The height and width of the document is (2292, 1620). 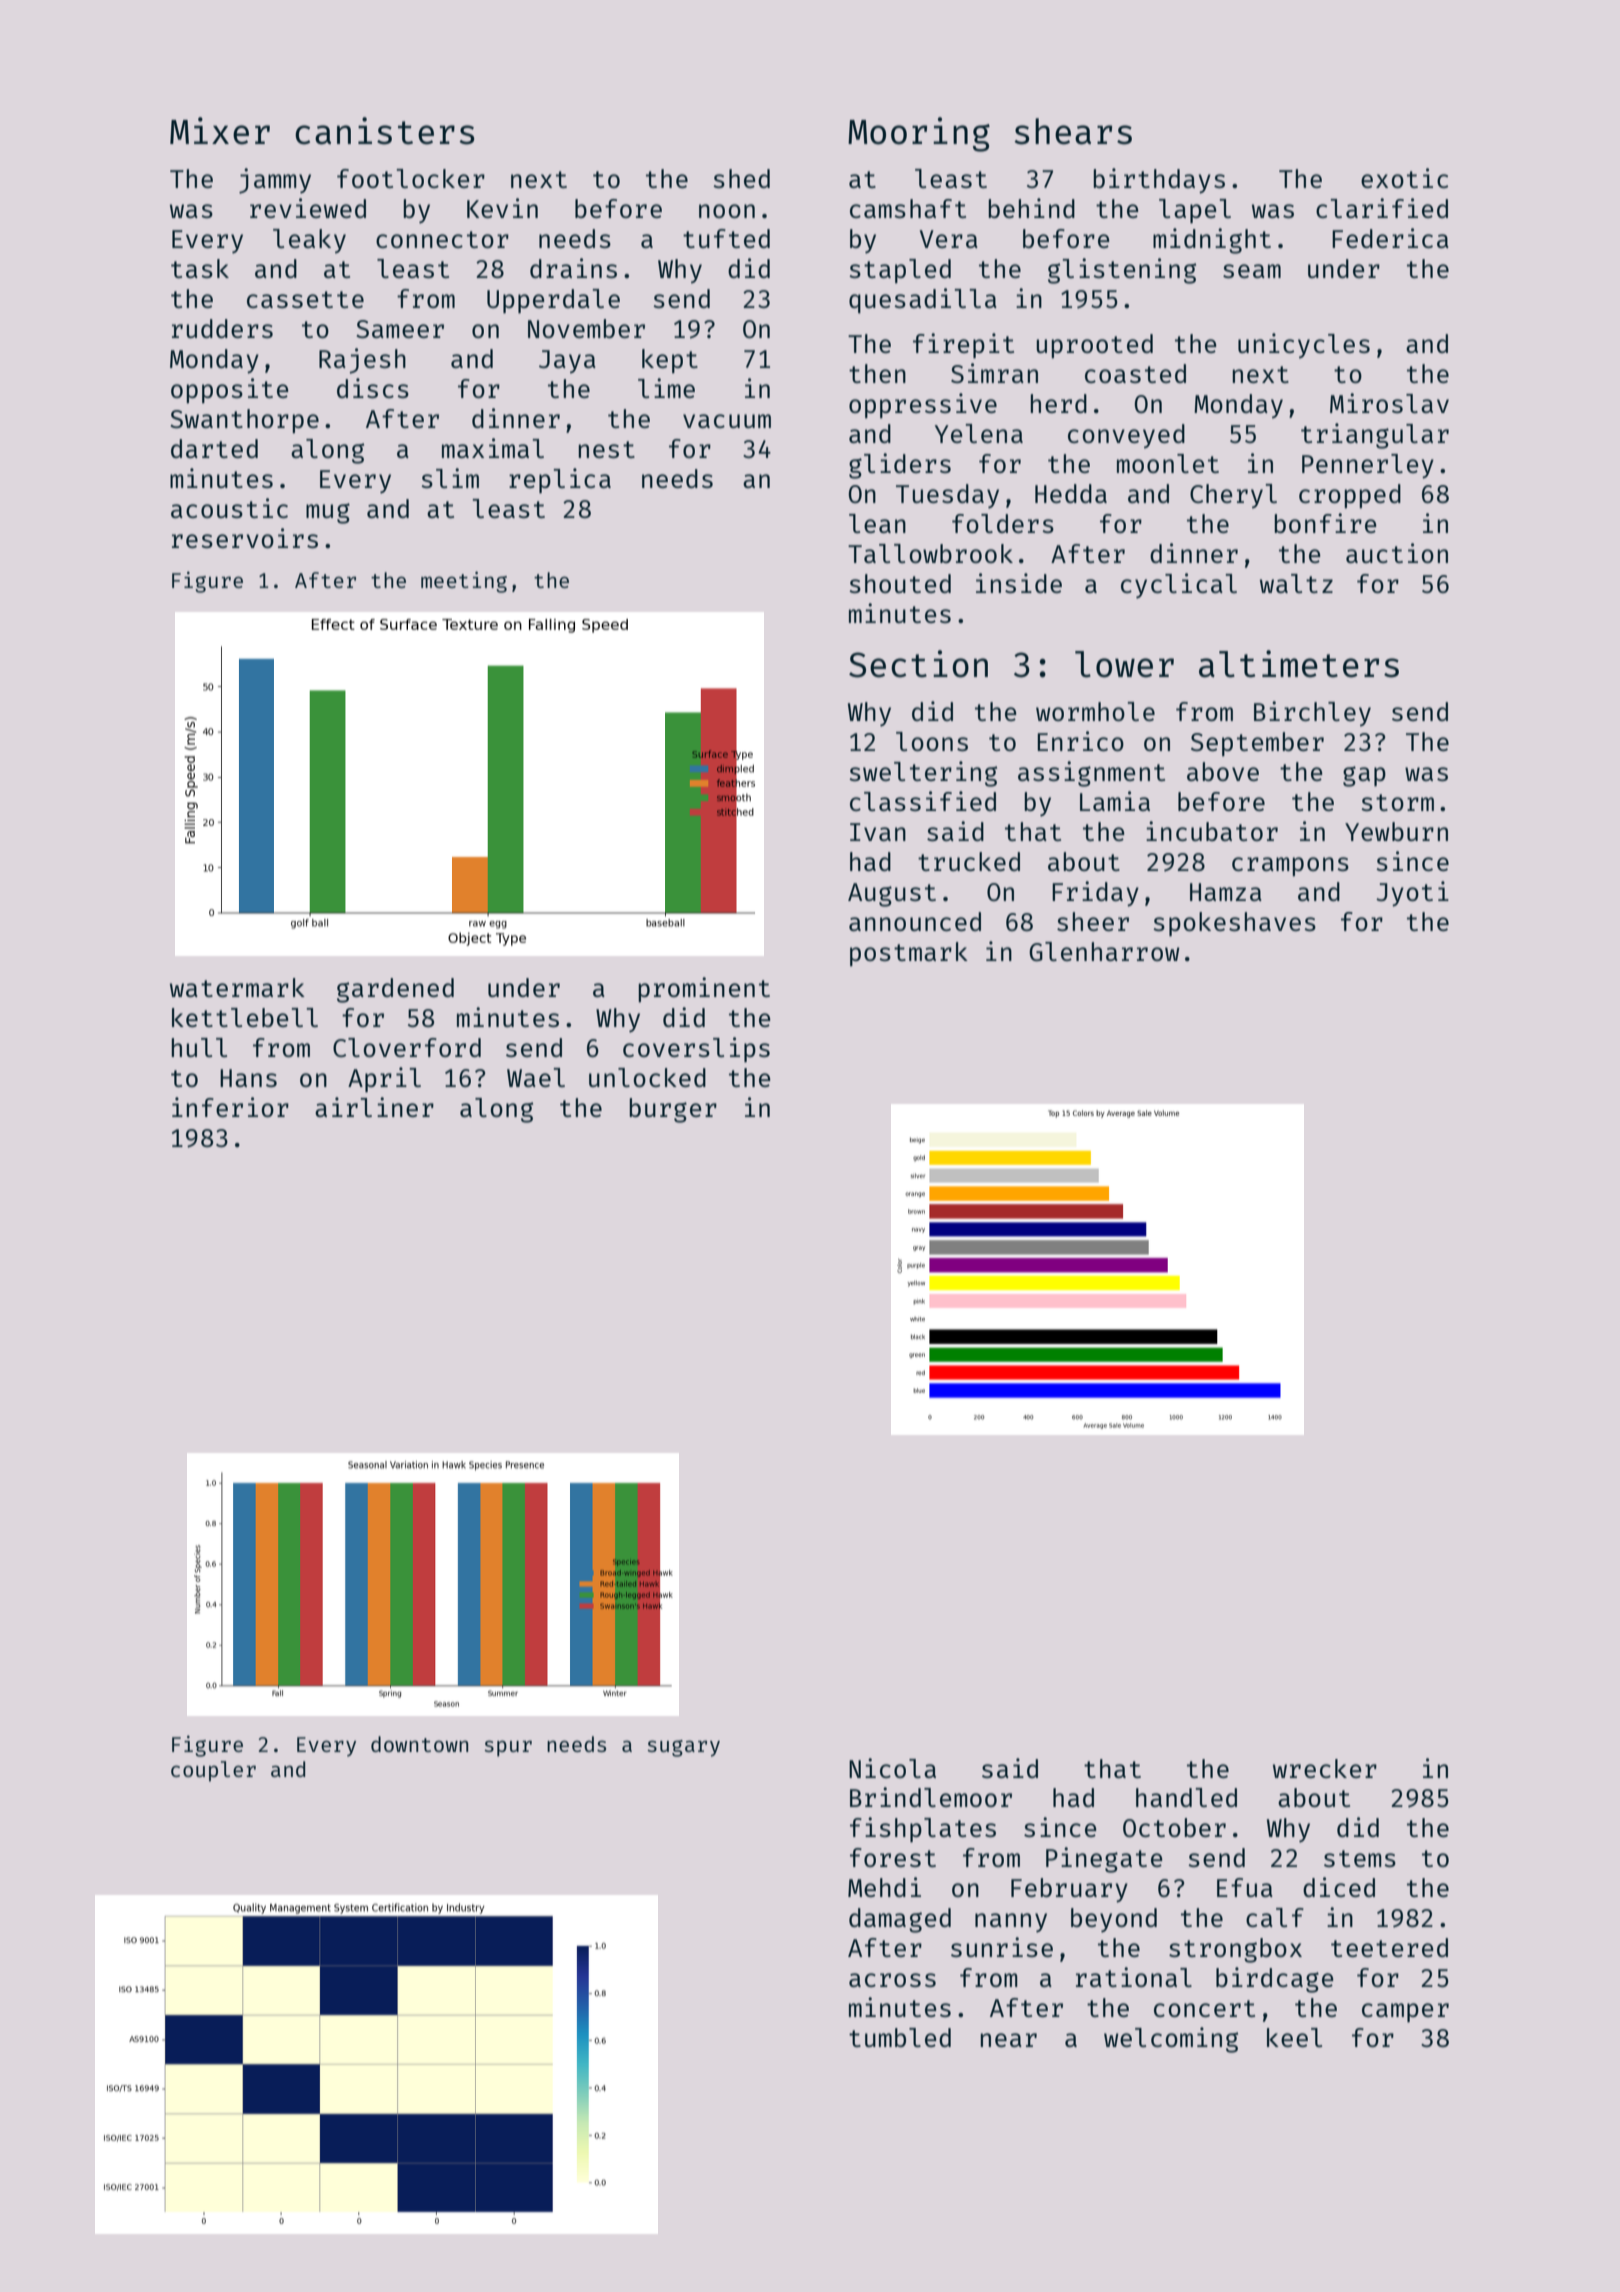 I want to click on burger, so click(x=673, y=1110).
